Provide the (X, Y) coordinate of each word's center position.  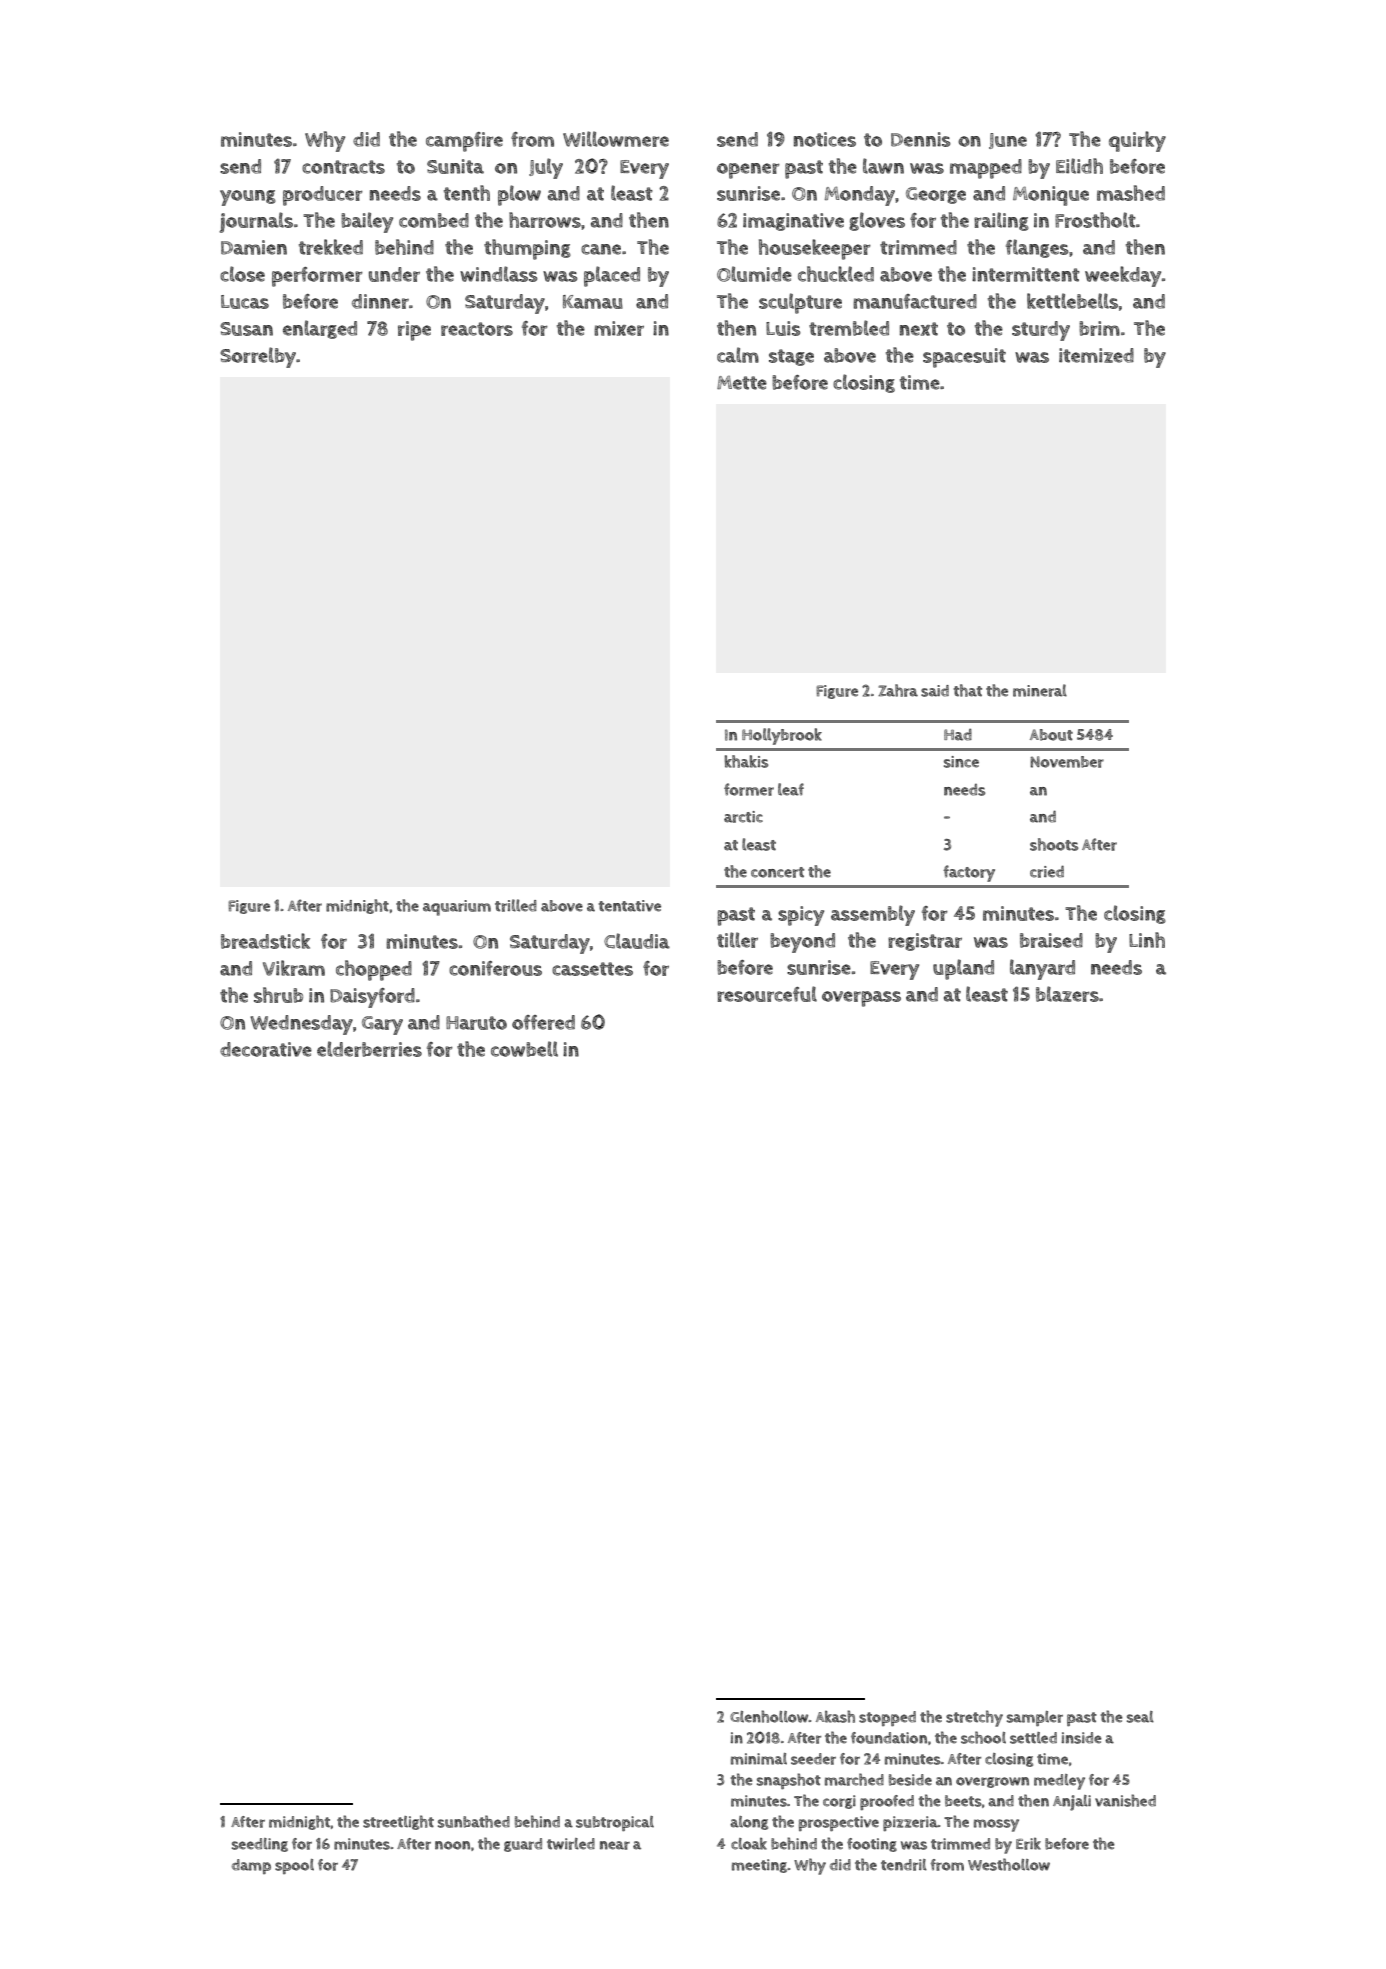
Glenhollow (769, 1716)
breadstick (265, 941)
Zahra (898, 690)
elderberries (369, 1049)
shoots (1054, 844)
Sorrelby (258, 357)
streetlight (398, 1822)
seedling (260, 1845)
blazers (1067, 994)
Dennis (921, 139)
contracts (343, 167)
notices (825, 139)
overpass (861, 999)
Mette (742, 383)
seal (1140, 1717)
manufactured (915, 301)
